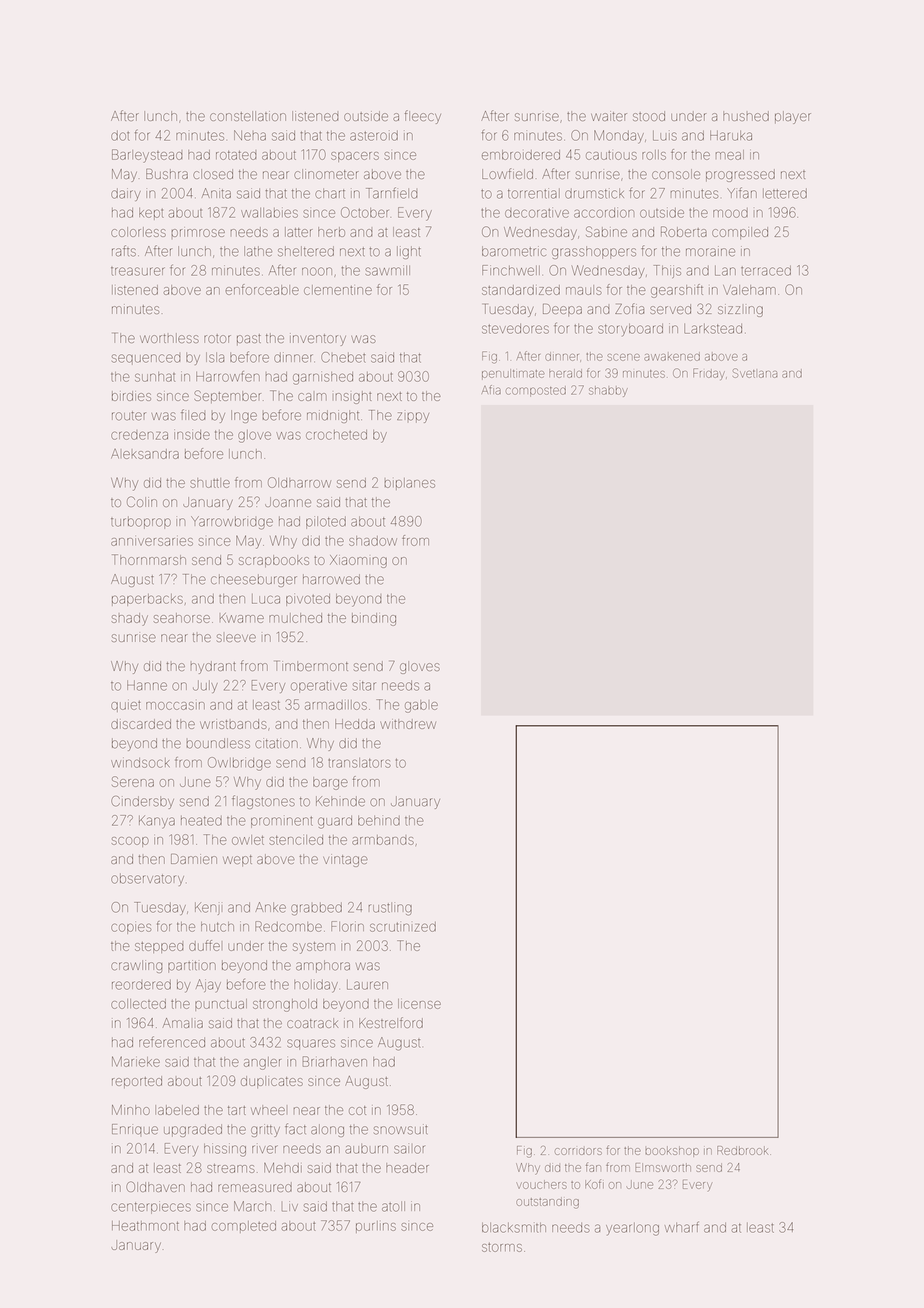 The width and height of the image is (924, 1308). I want to click on dot, so click(120, 136).
